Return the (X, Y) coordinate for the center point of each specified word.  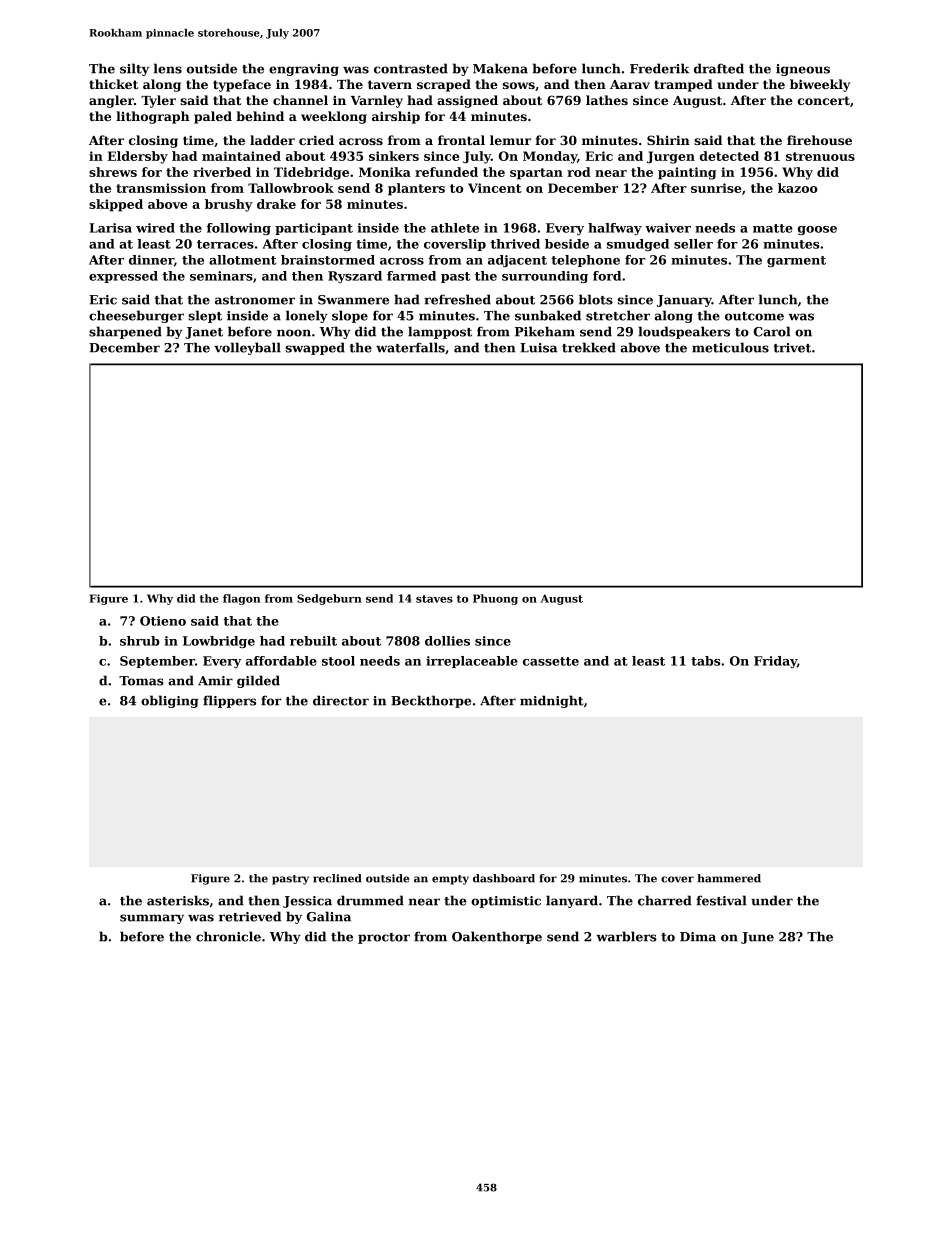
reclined (337, 878)
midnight (552, 701)
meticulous (730, 347)
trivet (792, 348)
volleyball (247, 348)
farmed (411, 276)
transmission (161, 188)
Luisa (538, 348)
